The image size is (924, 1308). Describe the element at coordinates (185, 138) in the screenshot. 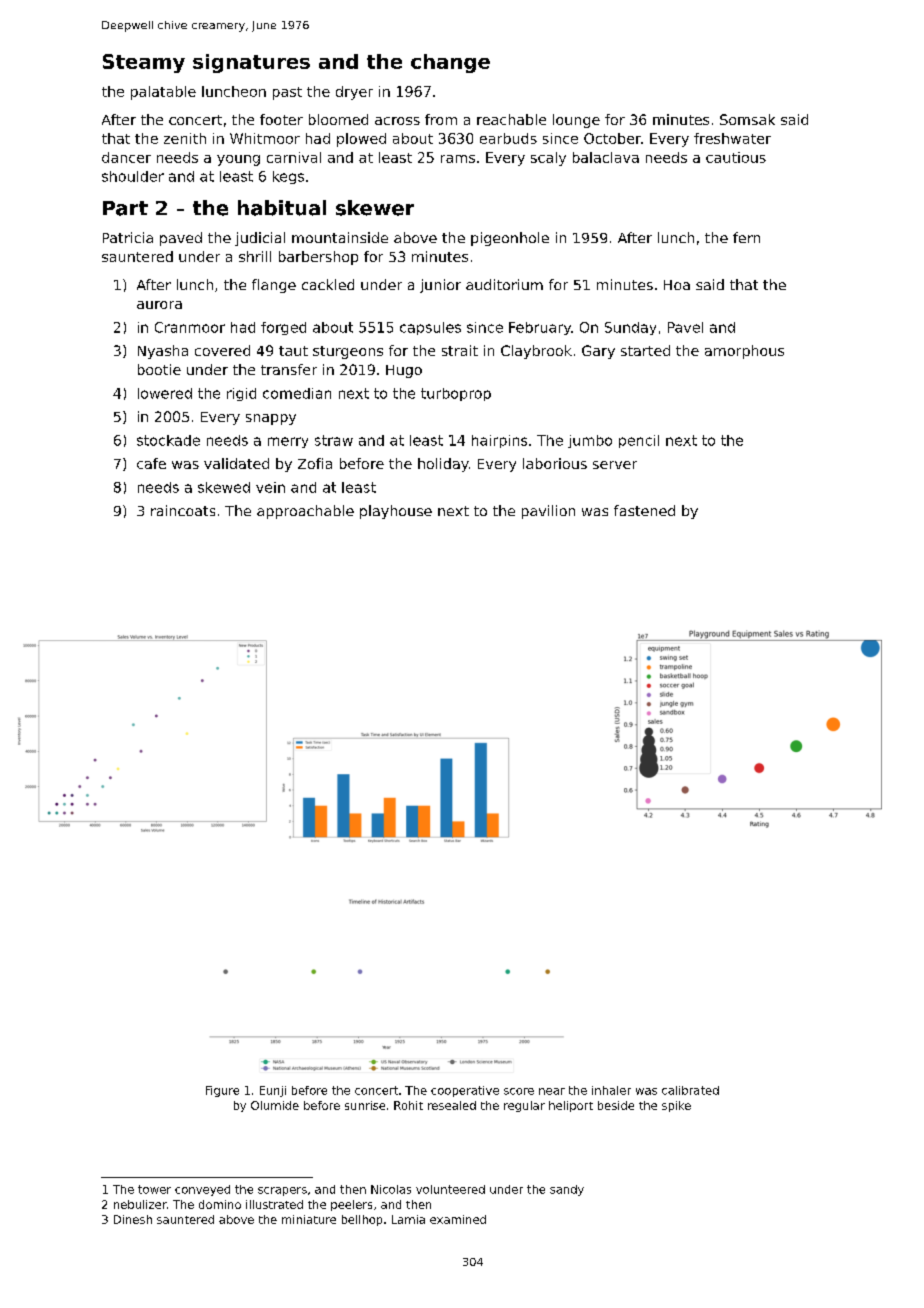

I see `zenith` at that location.
